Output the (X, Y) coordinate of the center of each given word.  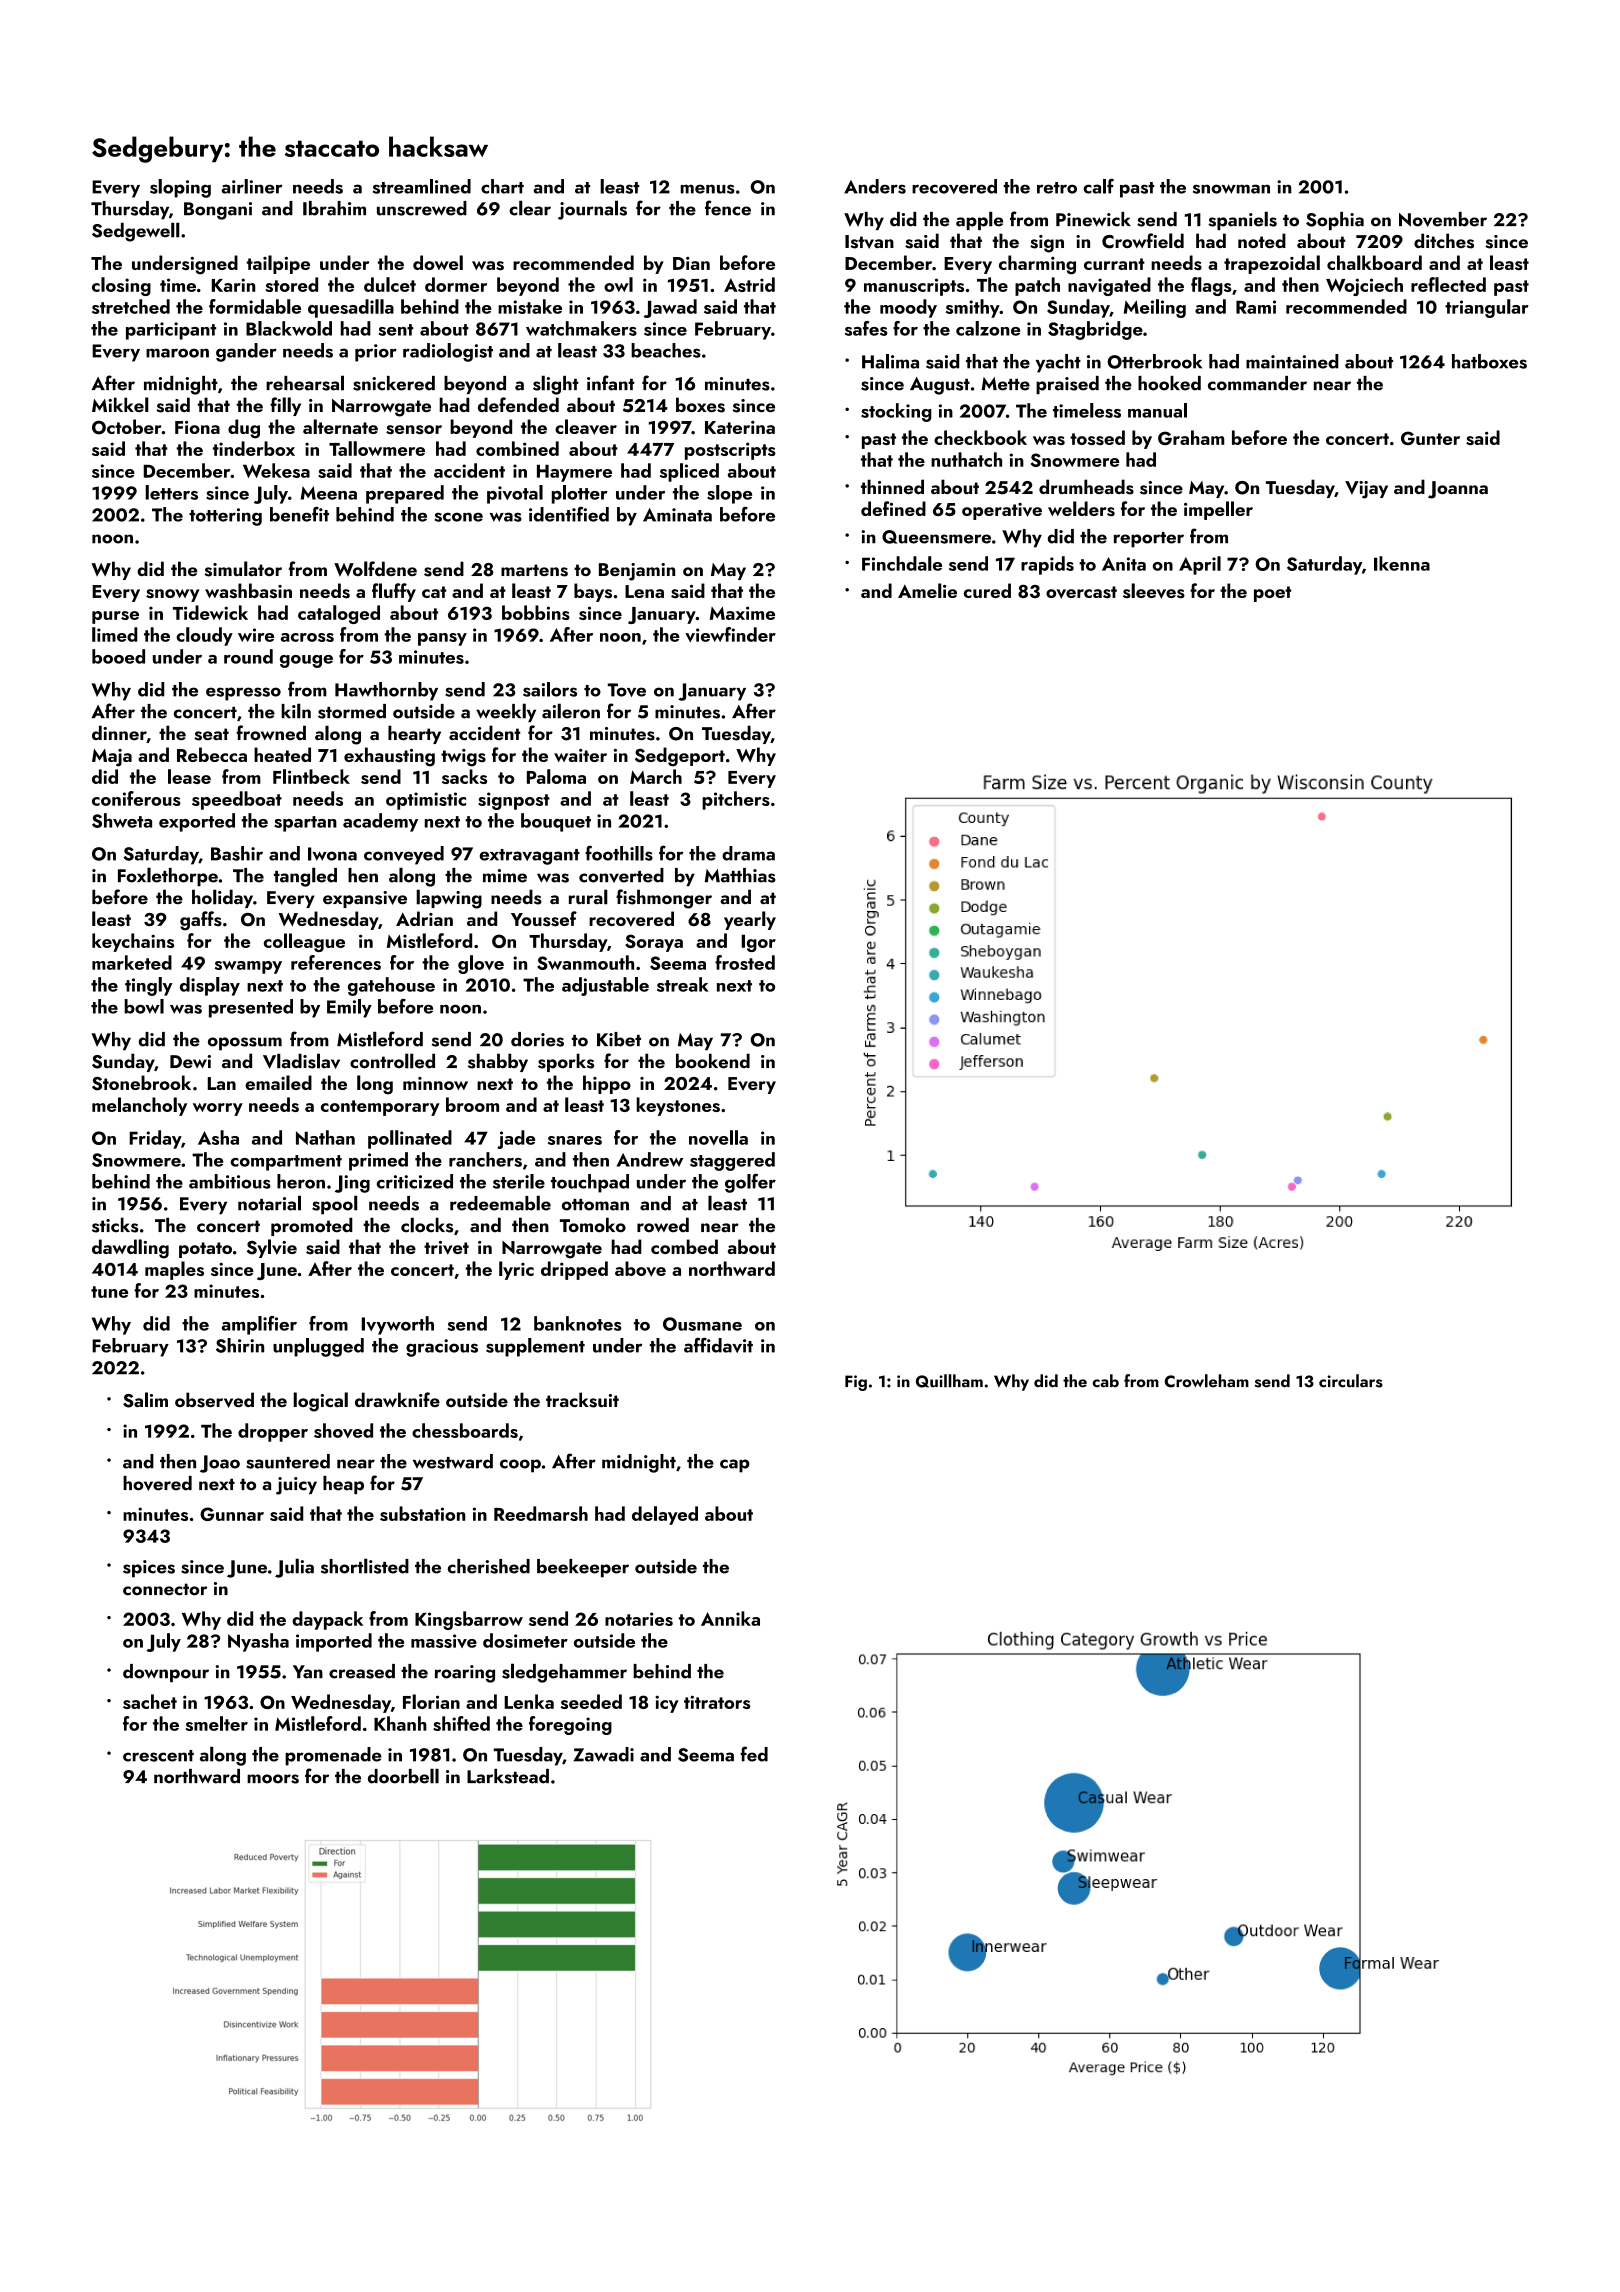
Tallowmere (377, 448)
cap (734, 1466)
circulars (1351, 1381)
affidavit (718, 1345)
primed (378, 1161)
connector (165, 1589)
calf (1098, 186)
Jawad (670, 308)
